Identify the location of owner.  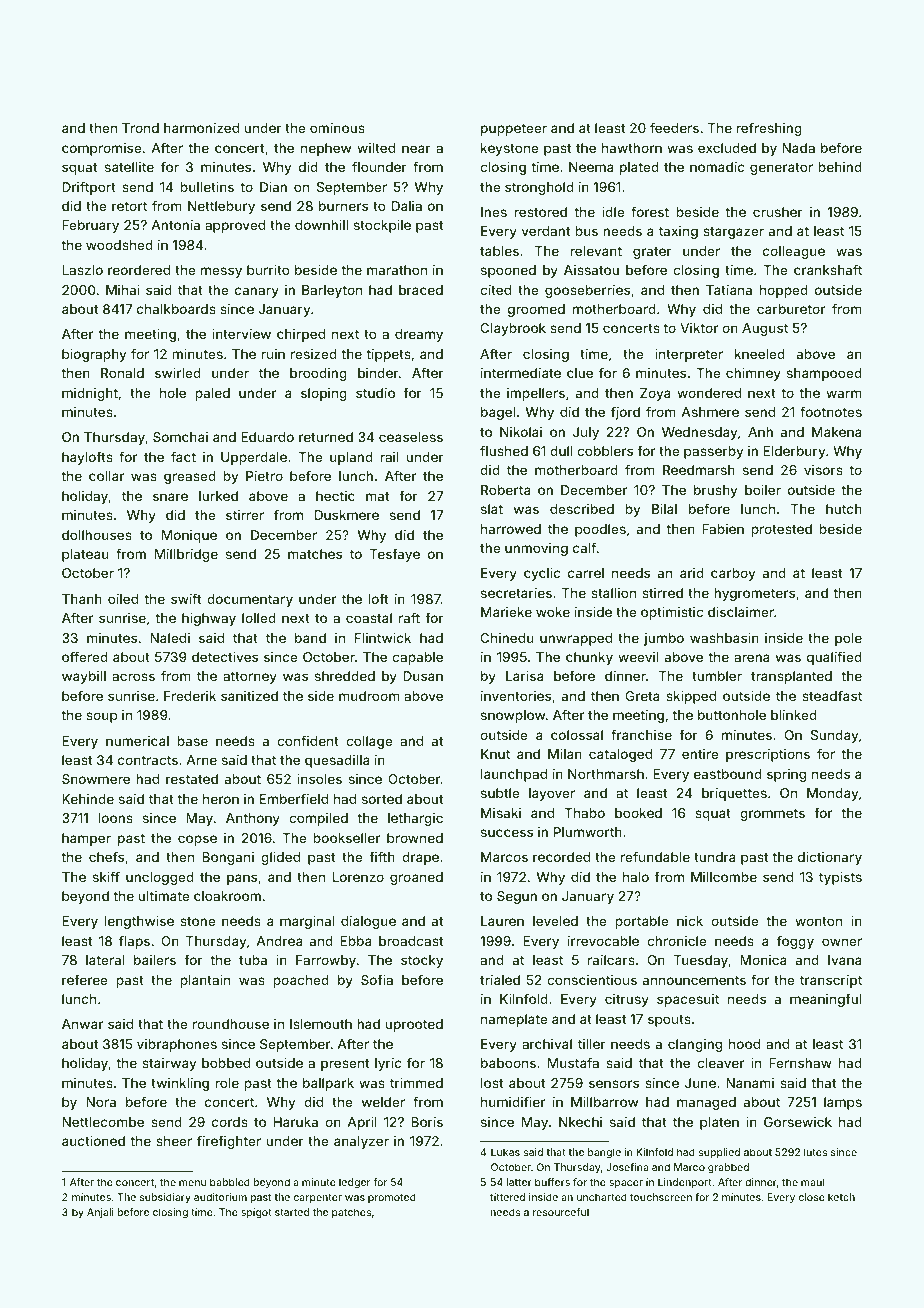
(842, 942).
